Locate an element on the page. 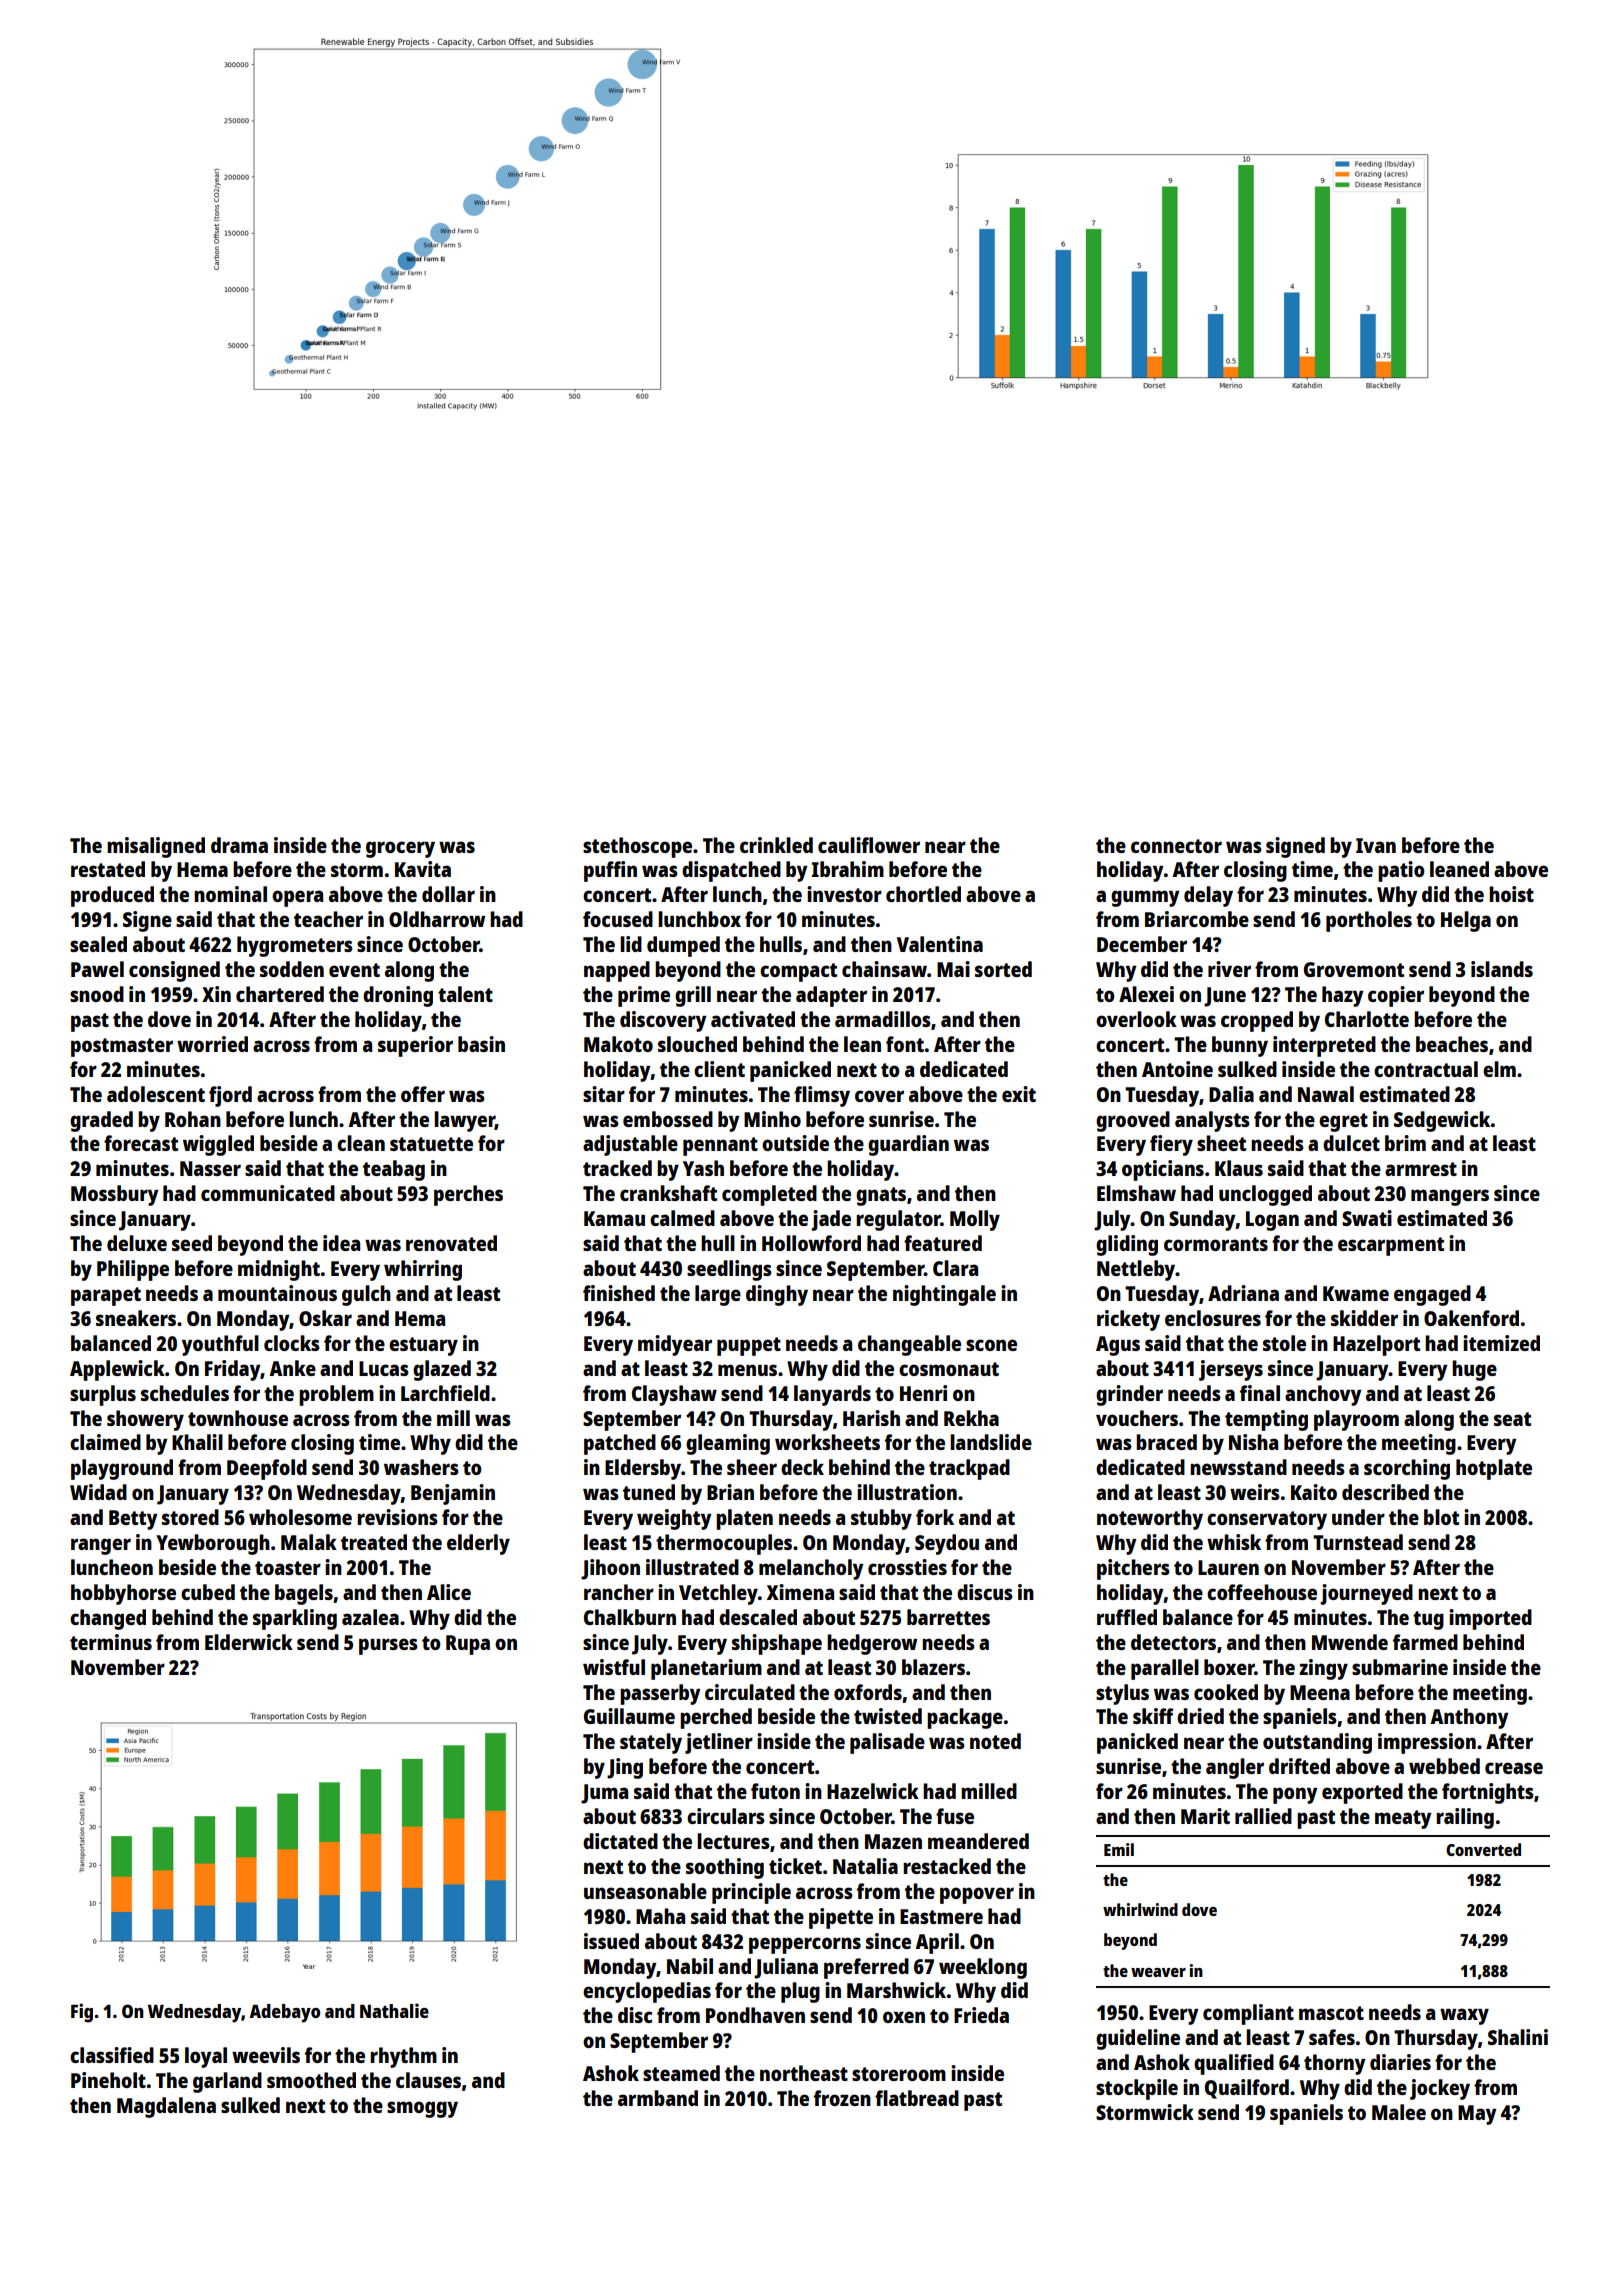 Image resolution: width=1620 pixels, height=2292 pixels. Ivan is located at coordinates (1376, 845).
